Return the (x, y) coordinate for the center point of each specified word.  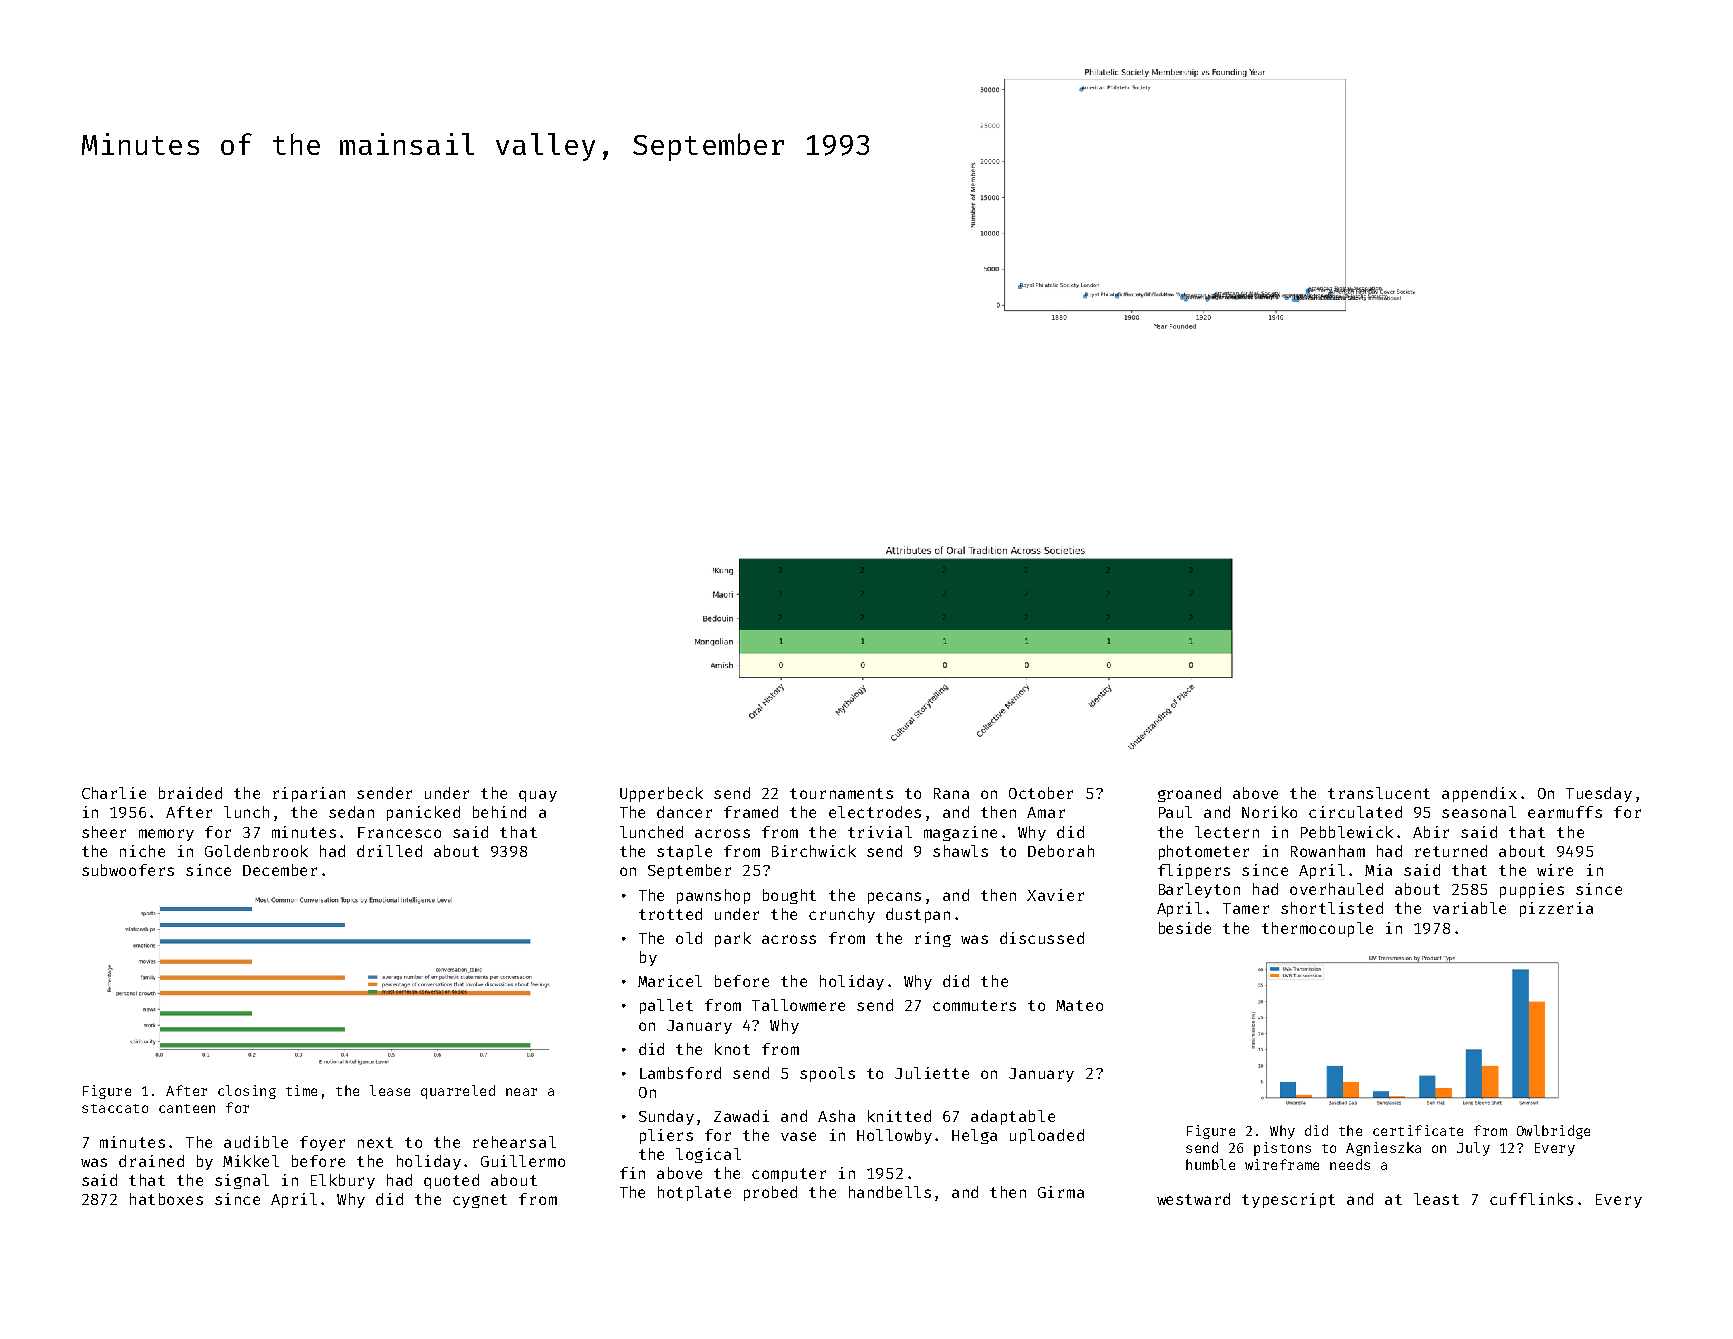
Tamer (1246, 908)
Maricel (670, 981)
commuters (974, 1005)
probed (770, 1193)
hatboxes (166, 1199)
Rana (951, 793)
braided (190, 793)
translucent (1379, 793)
